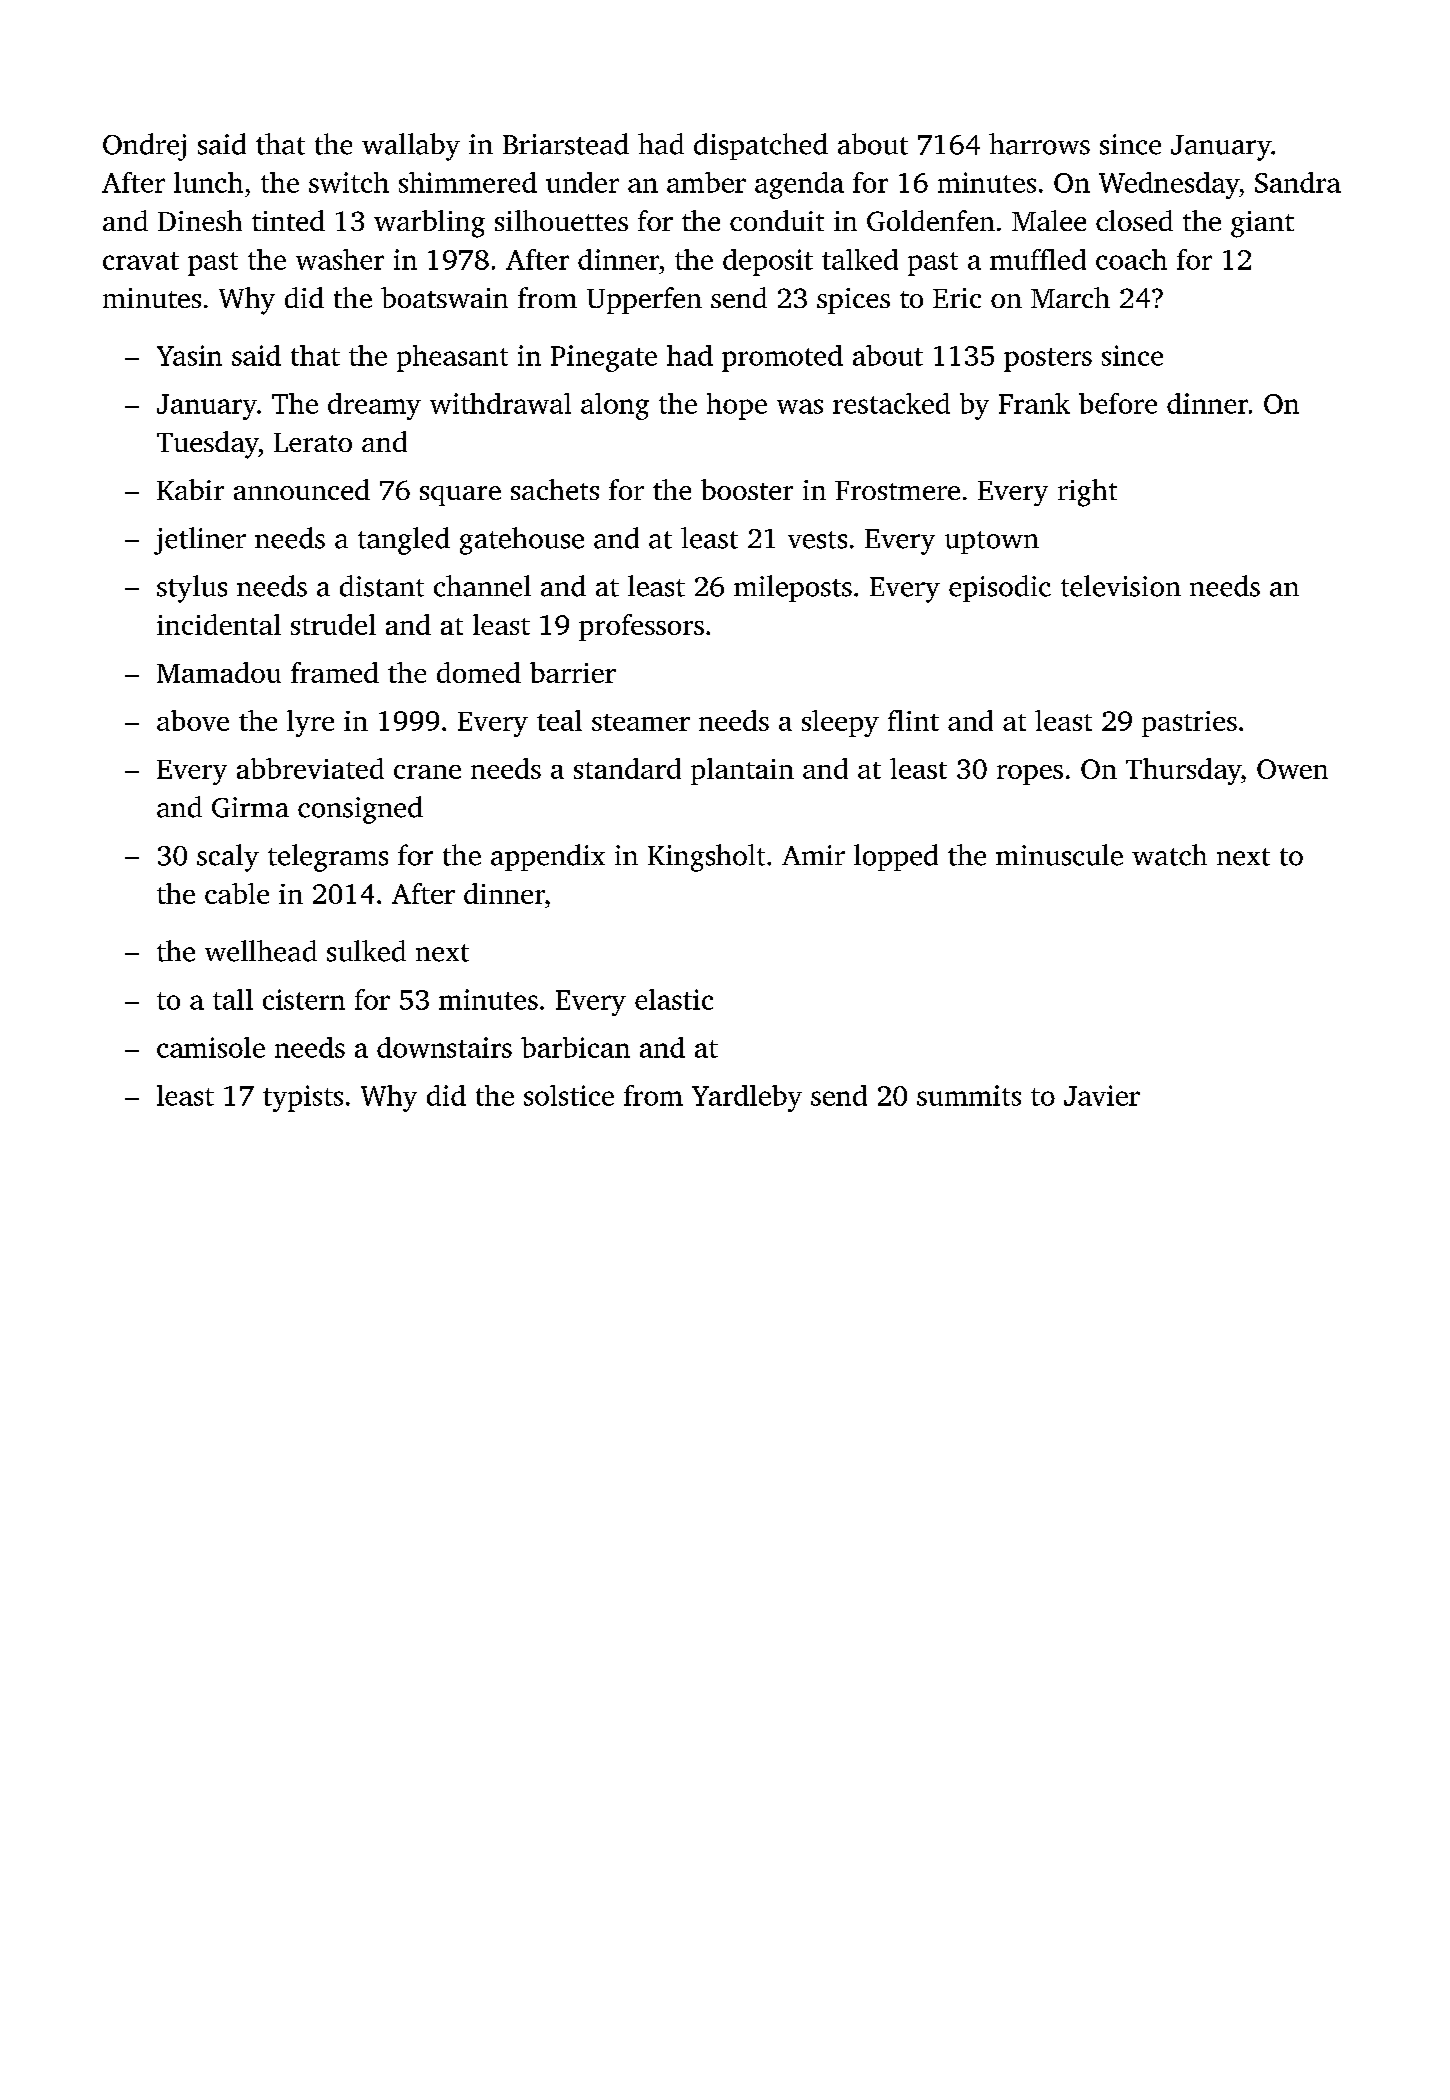 The image size is (1450, 2100). I want to click on downstairs, so click(444, 1047).
